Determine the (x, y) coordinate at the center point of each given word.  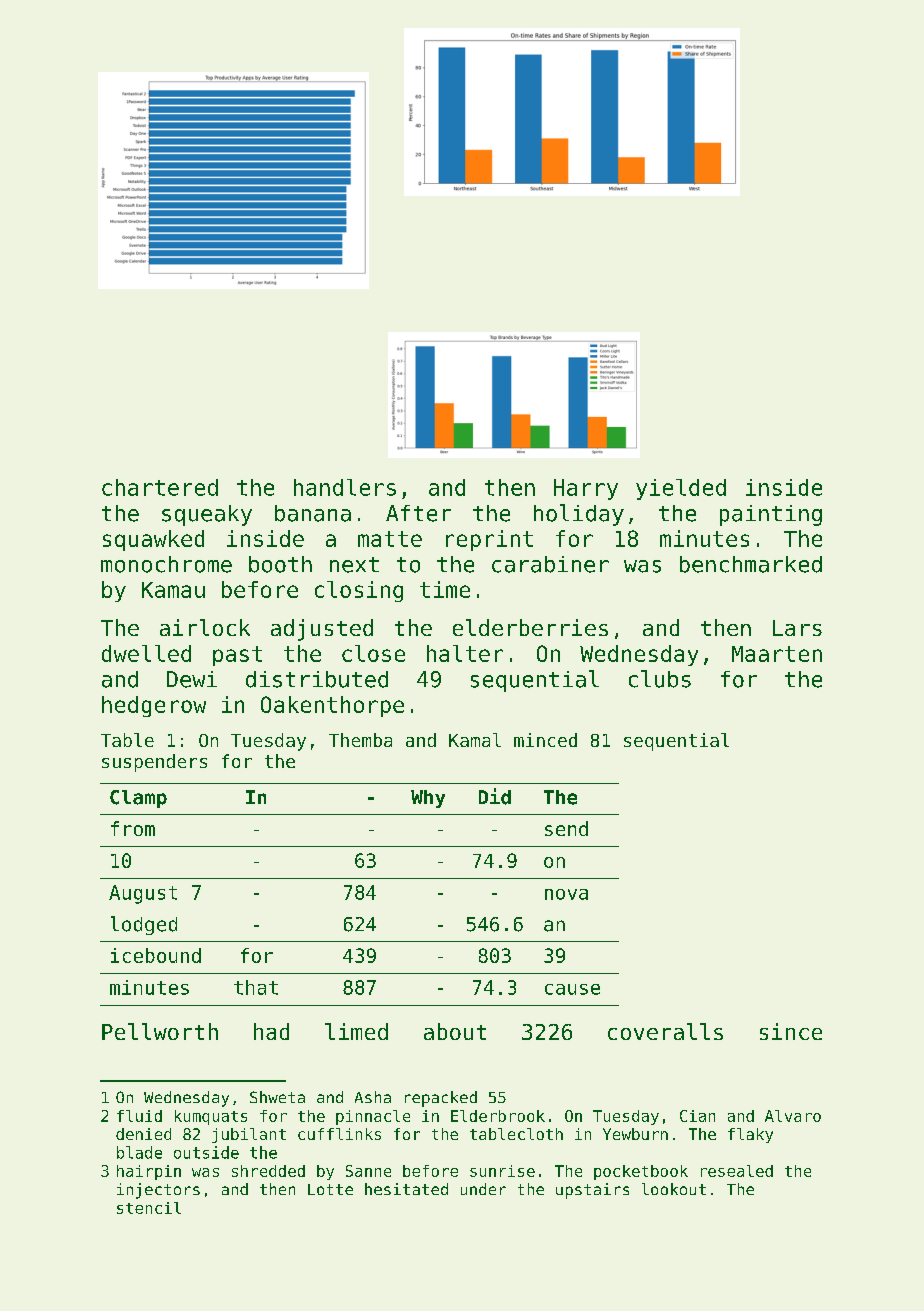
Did (495, 796)
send (566, 828)
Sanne (368, 1171)
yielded (681, 489)
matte (390, 539)
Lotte (330, 1189)
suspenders (154, 763)
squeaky (207, 515)
